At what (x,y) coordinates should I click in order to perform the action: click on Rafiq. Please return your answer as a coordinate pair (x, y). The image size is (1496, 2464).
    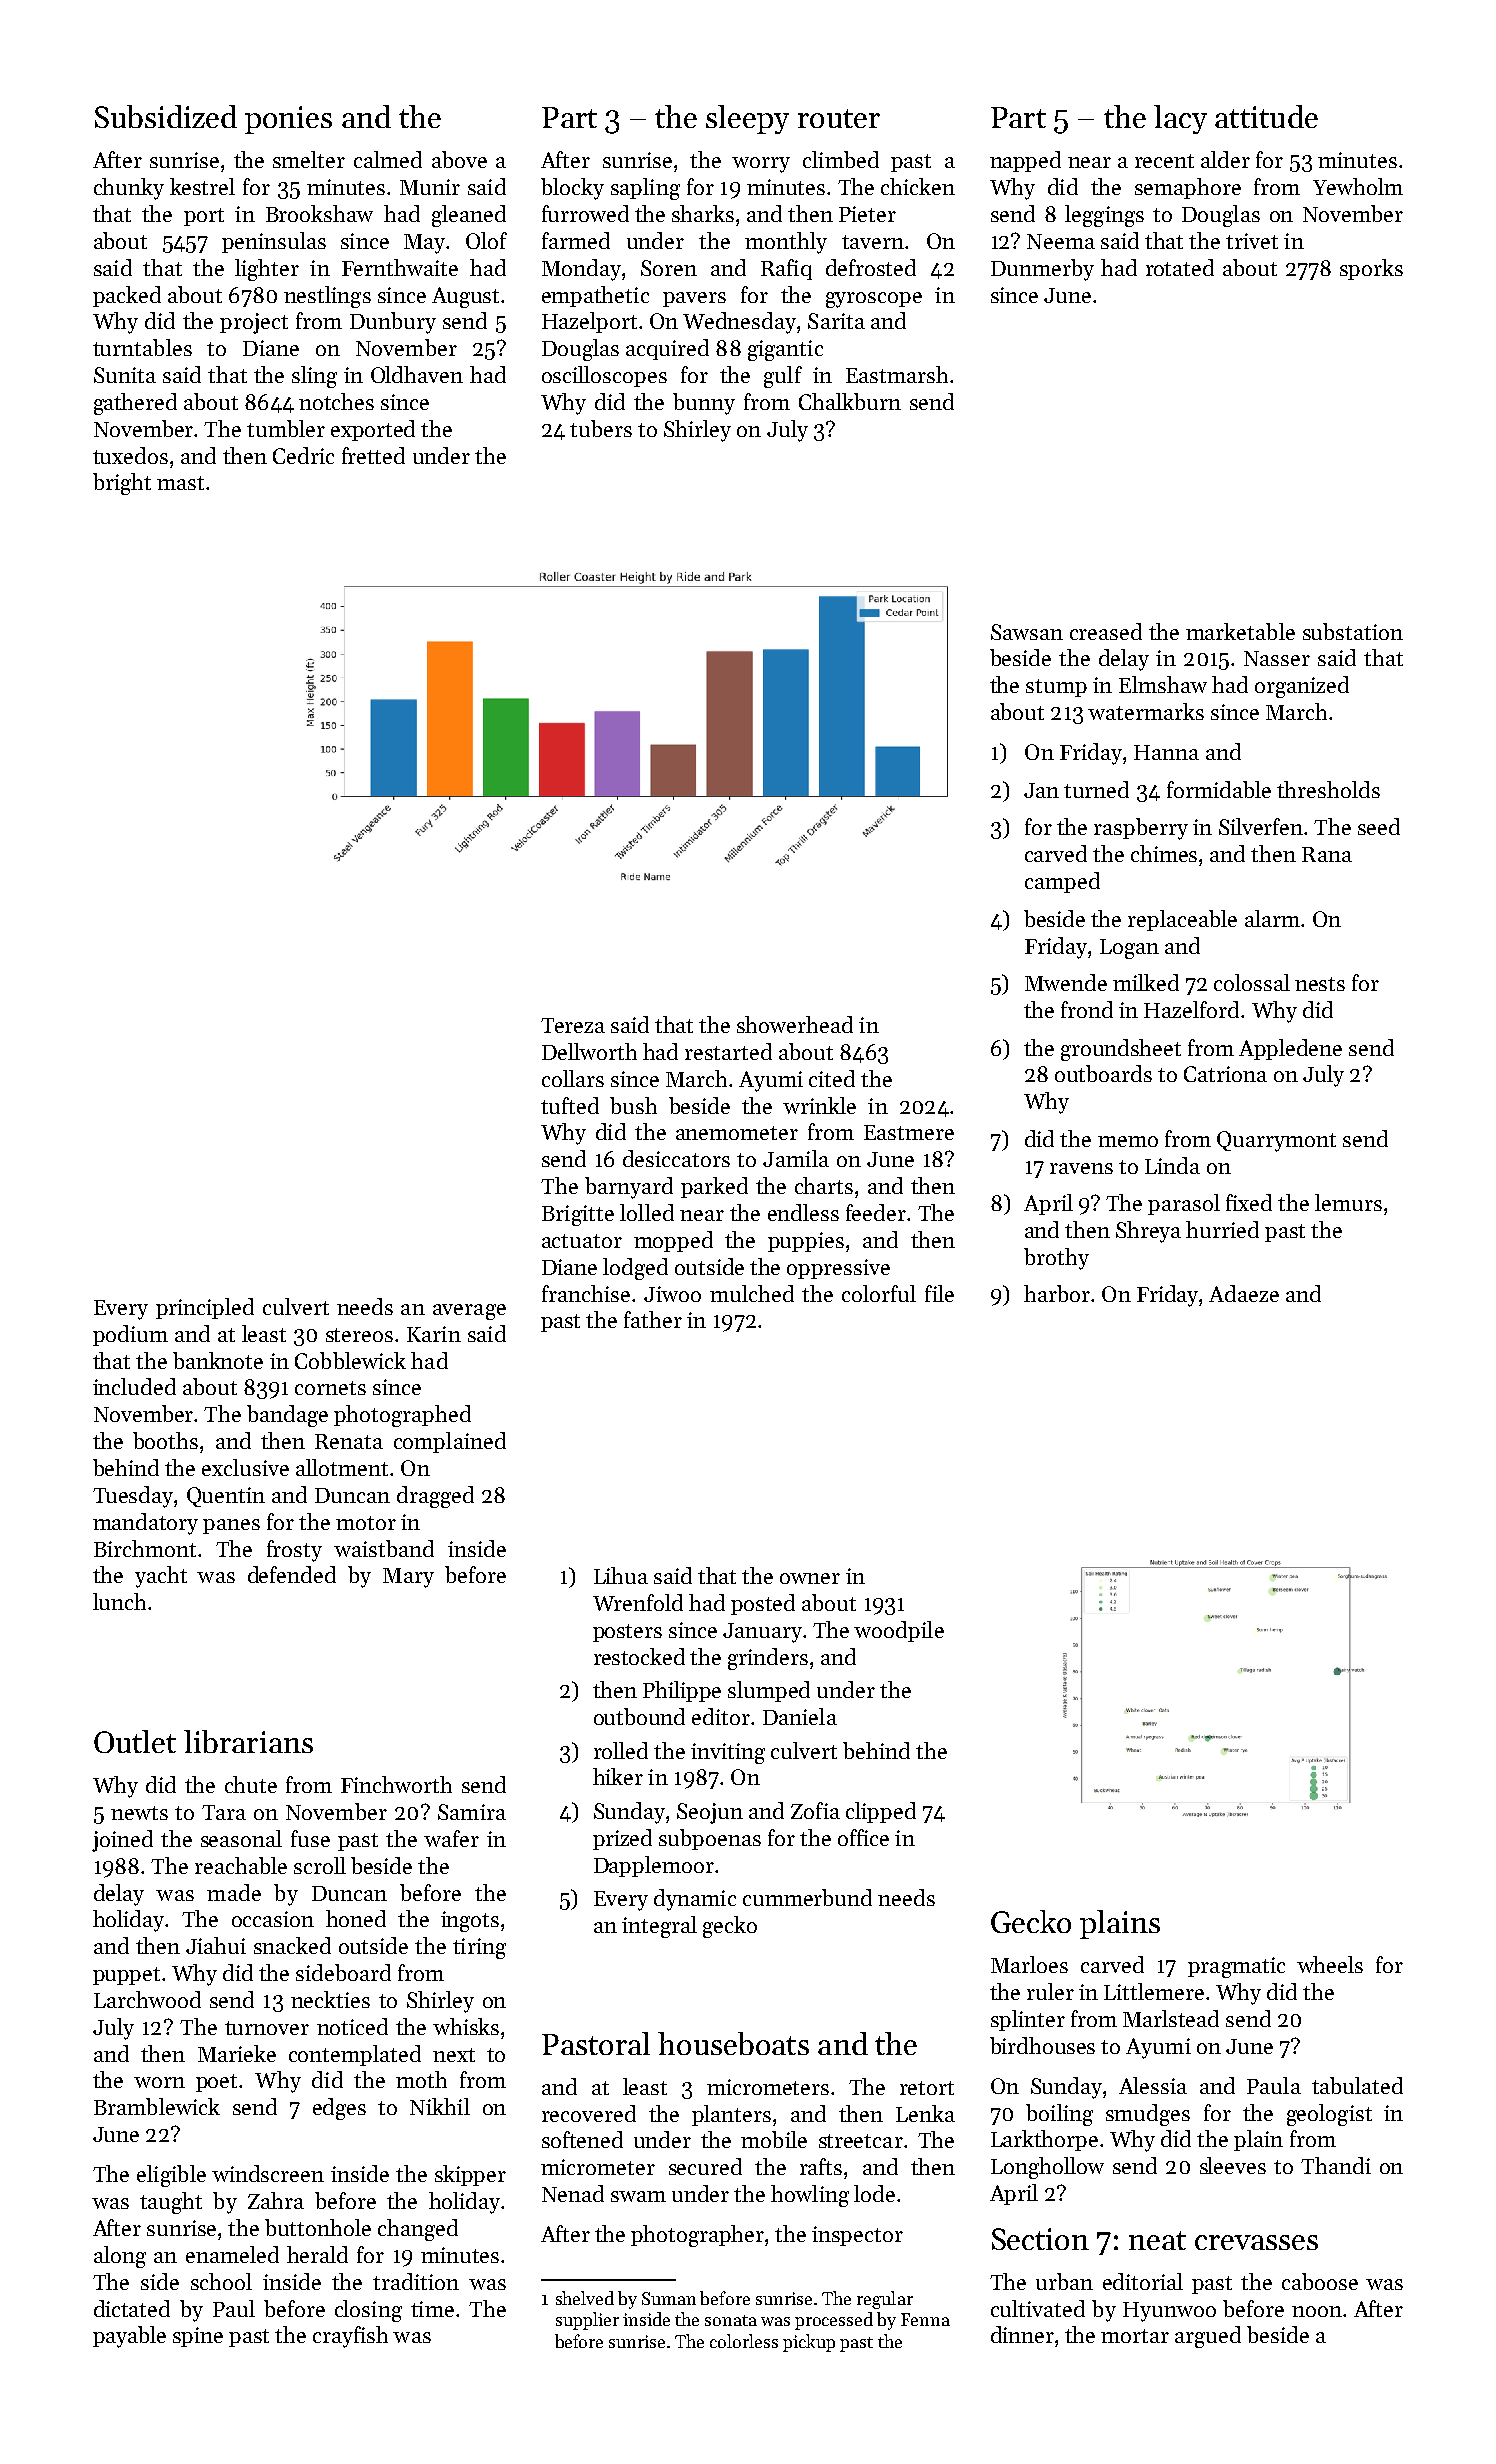
    Looking at the image, I should click on (786, 269).
